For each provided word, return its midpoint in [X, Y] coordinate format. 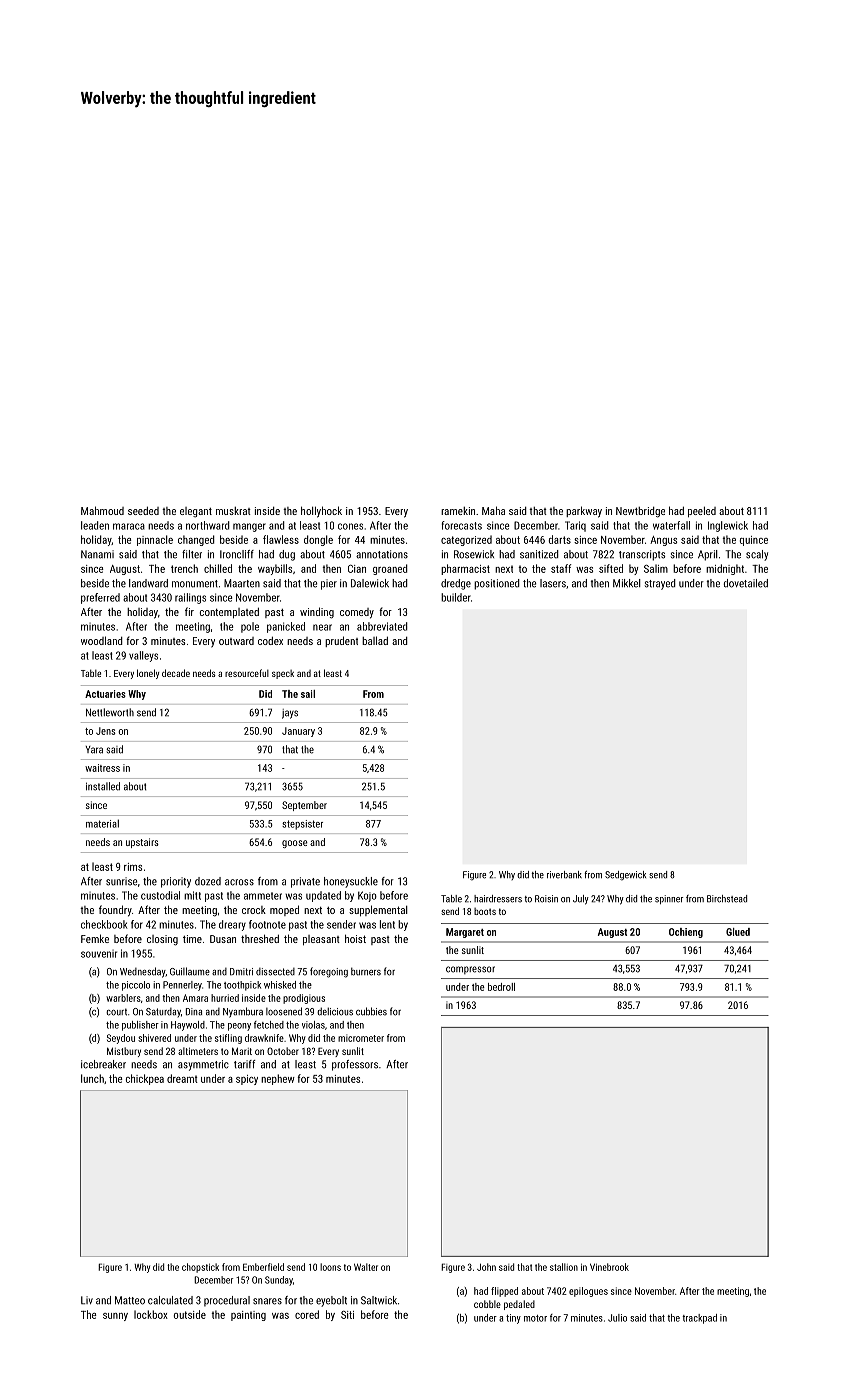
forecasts [461, 525]
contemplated [229, 613]
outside [190, 1314]
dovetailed [746, 583]
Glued [738, 932]
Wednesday [142, 972]
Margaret [465, 933]
